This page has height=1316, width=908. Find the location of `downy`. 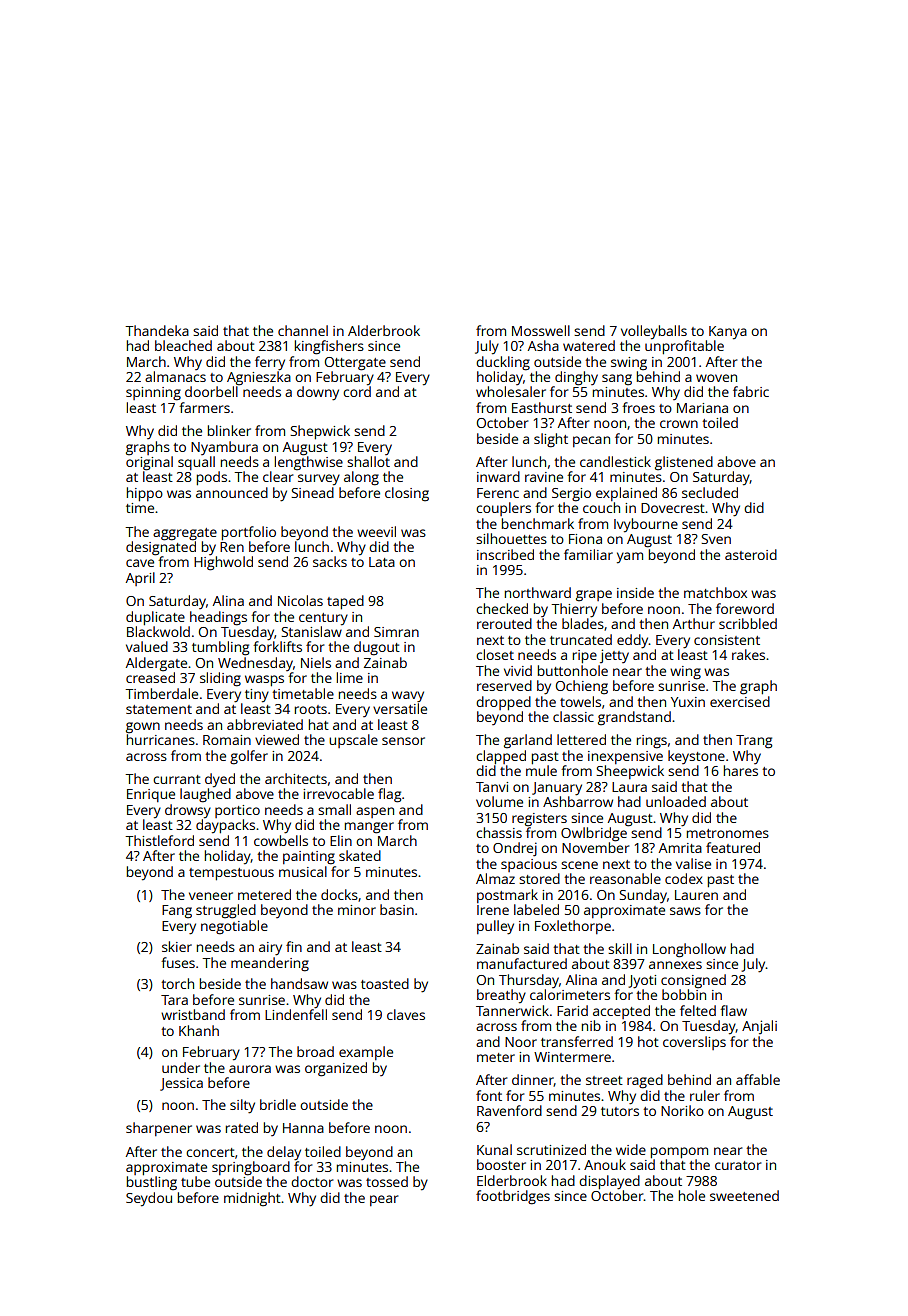

downy is located at coordinates (318, 393).
